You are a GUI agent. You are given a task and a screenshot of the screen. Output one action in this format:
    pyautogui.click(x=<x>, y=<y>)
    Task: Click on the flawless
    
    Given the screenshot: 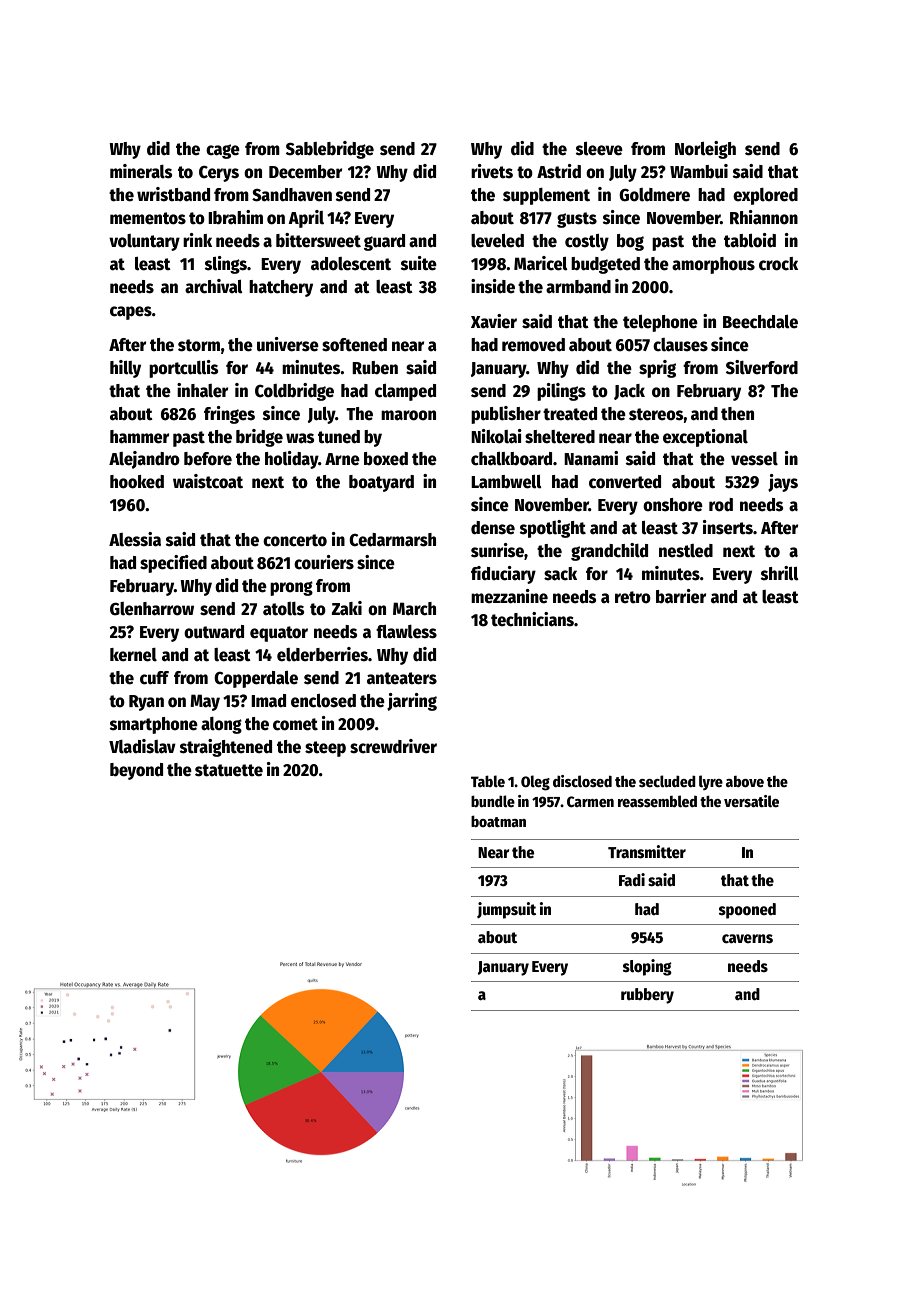 What is the action you would take?
    pyautogui.click(x=406, y=632)
